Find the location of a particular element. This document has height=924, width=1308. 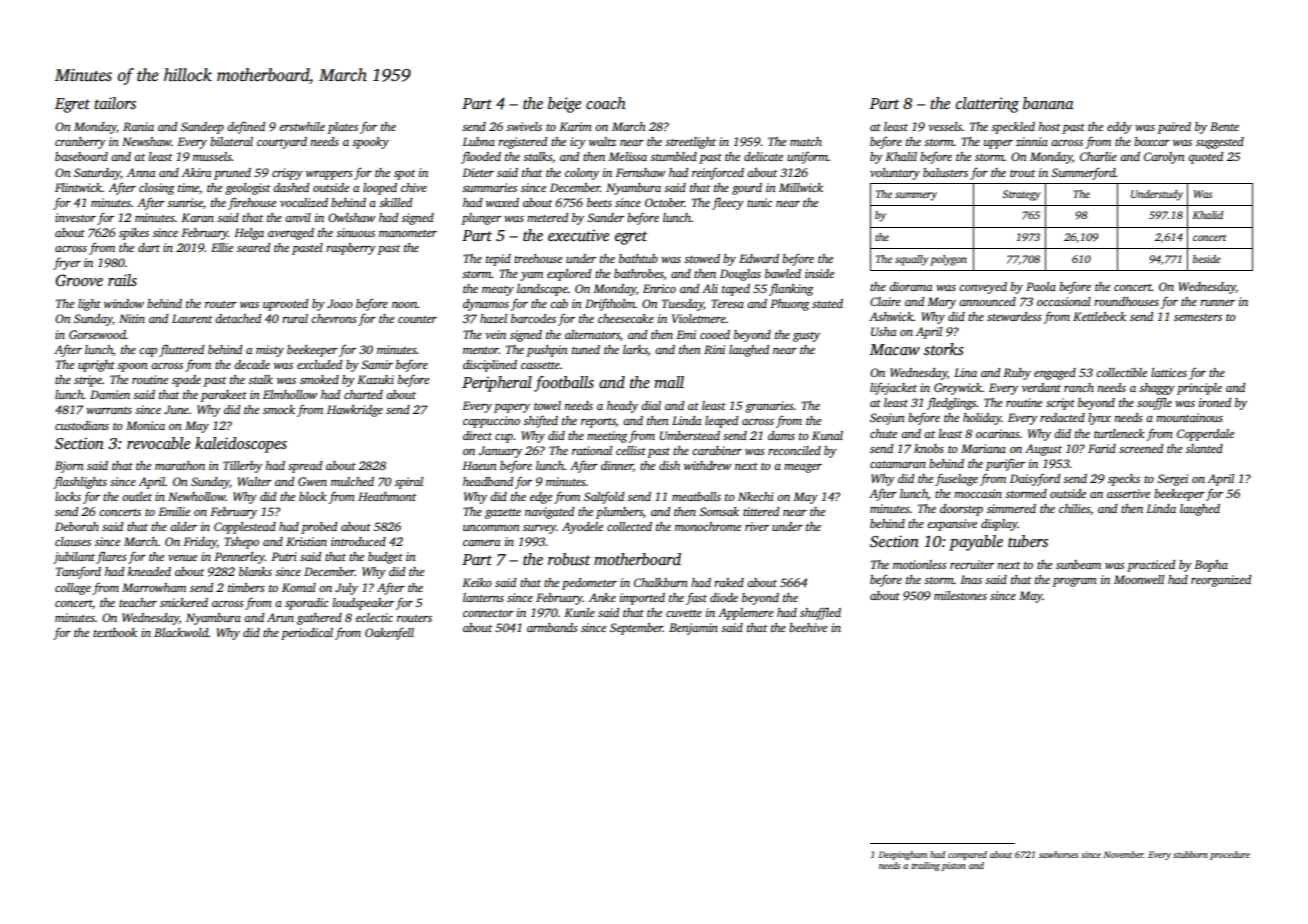

Benjamin is located at coordinates (693, 629).
